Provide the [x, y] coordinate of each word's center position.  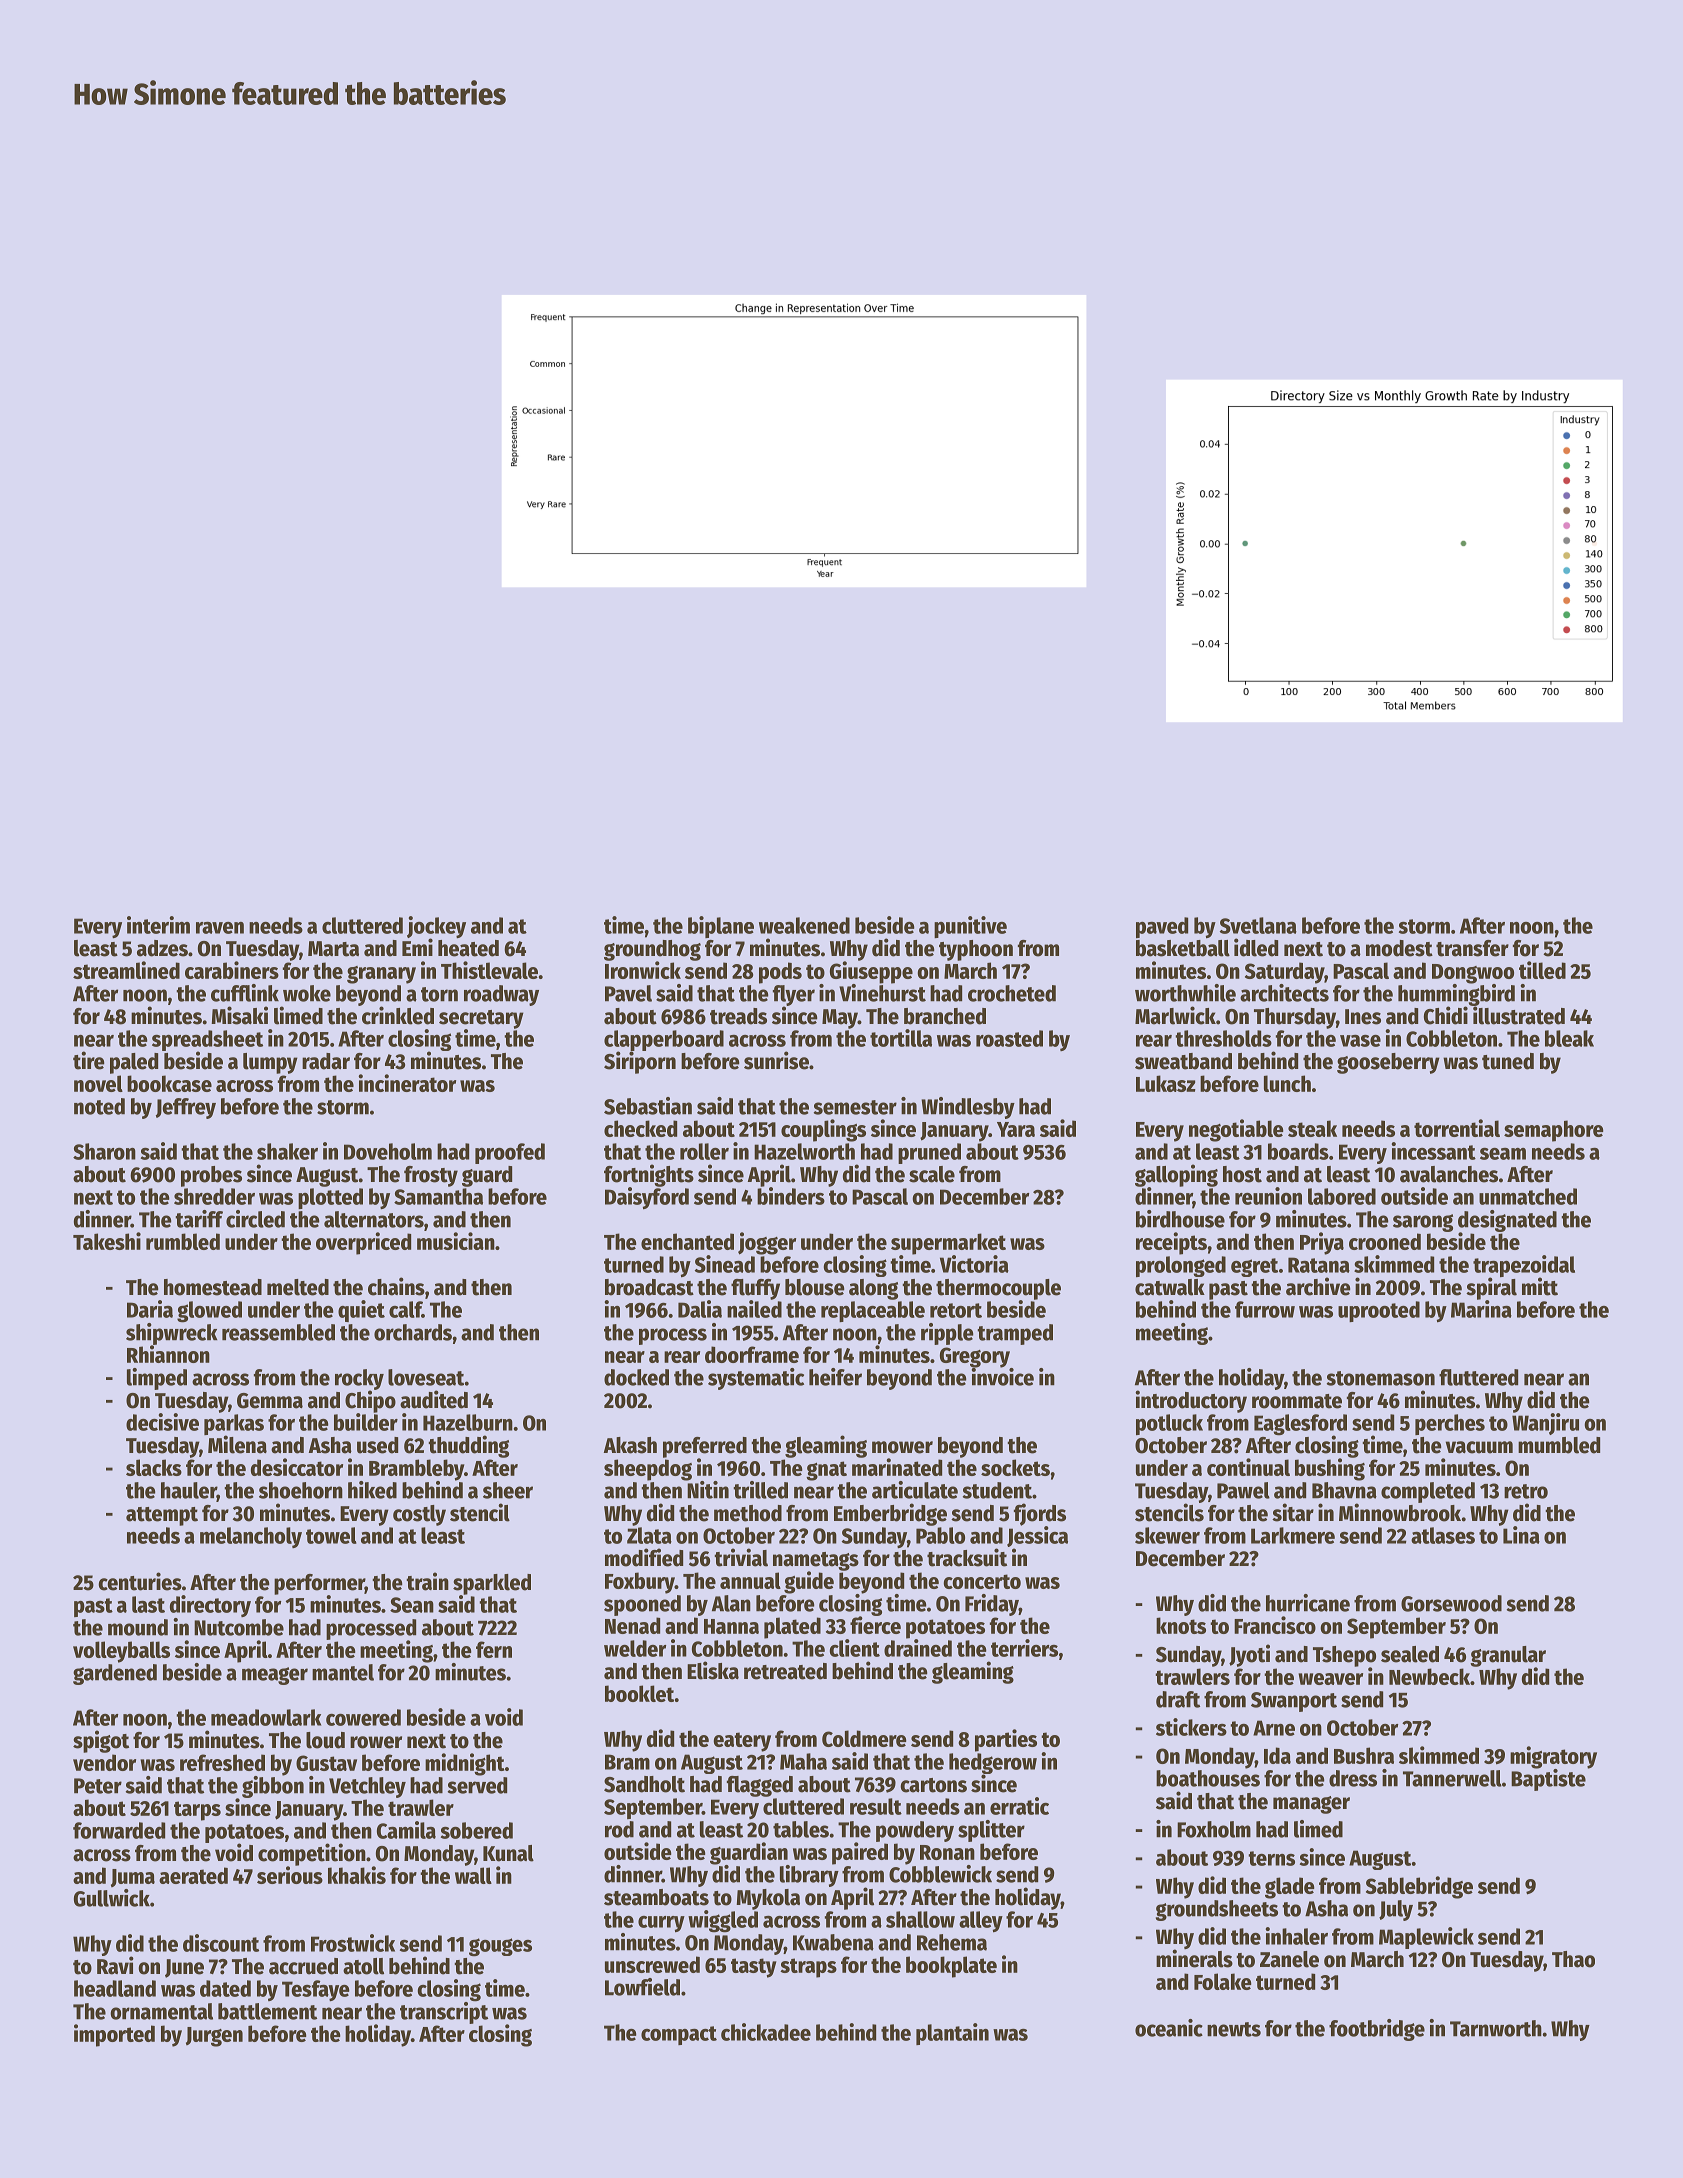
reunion [1268, 1196]
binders [791, 1196]
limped [157, 1379]
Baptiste [1548, 1780]
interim [158, 925]
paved [1162, 927]
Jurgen [214, 2037]
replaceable [873, 1311]
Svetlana [1258, 925]
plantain [952, 2034]
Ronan [947, 1852]
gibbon [273, 1787]
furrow [1265, 1309]
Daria [150, 1309]
